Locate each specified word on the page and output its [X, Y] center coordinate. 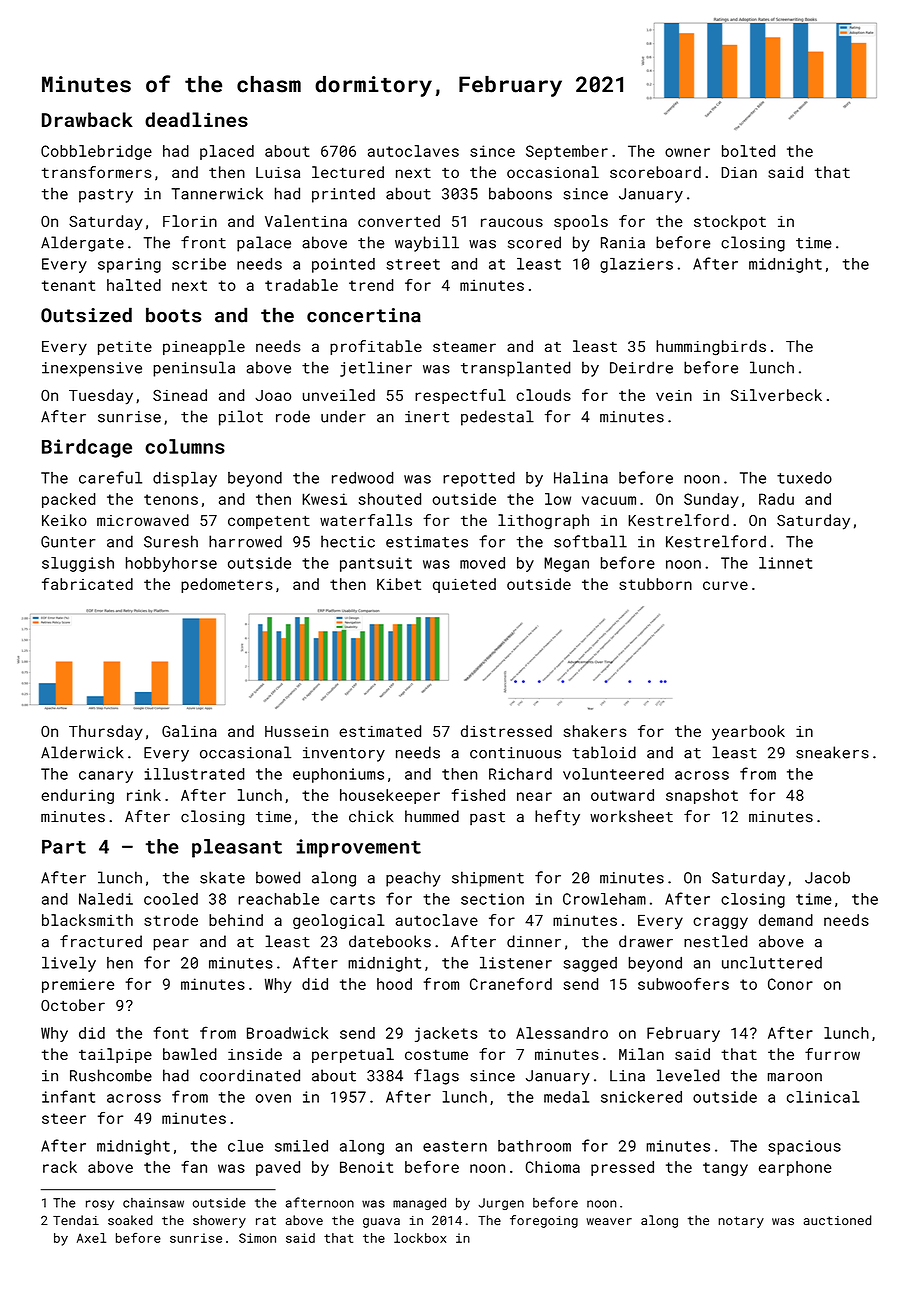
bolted [748, 151]
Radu [776, 499]
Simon [257, 1238]
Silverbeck [776, 395]
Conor [790, 984]
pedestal [497, 418]
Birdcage [87, 448]
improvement [358, 848]
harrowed [245, 541]
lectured [348, 172]
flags [436, 1077]
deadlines [196, 119]
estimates [427, 542]
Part [64, 847]
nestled [715, 941]
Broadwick [287, 1033]
